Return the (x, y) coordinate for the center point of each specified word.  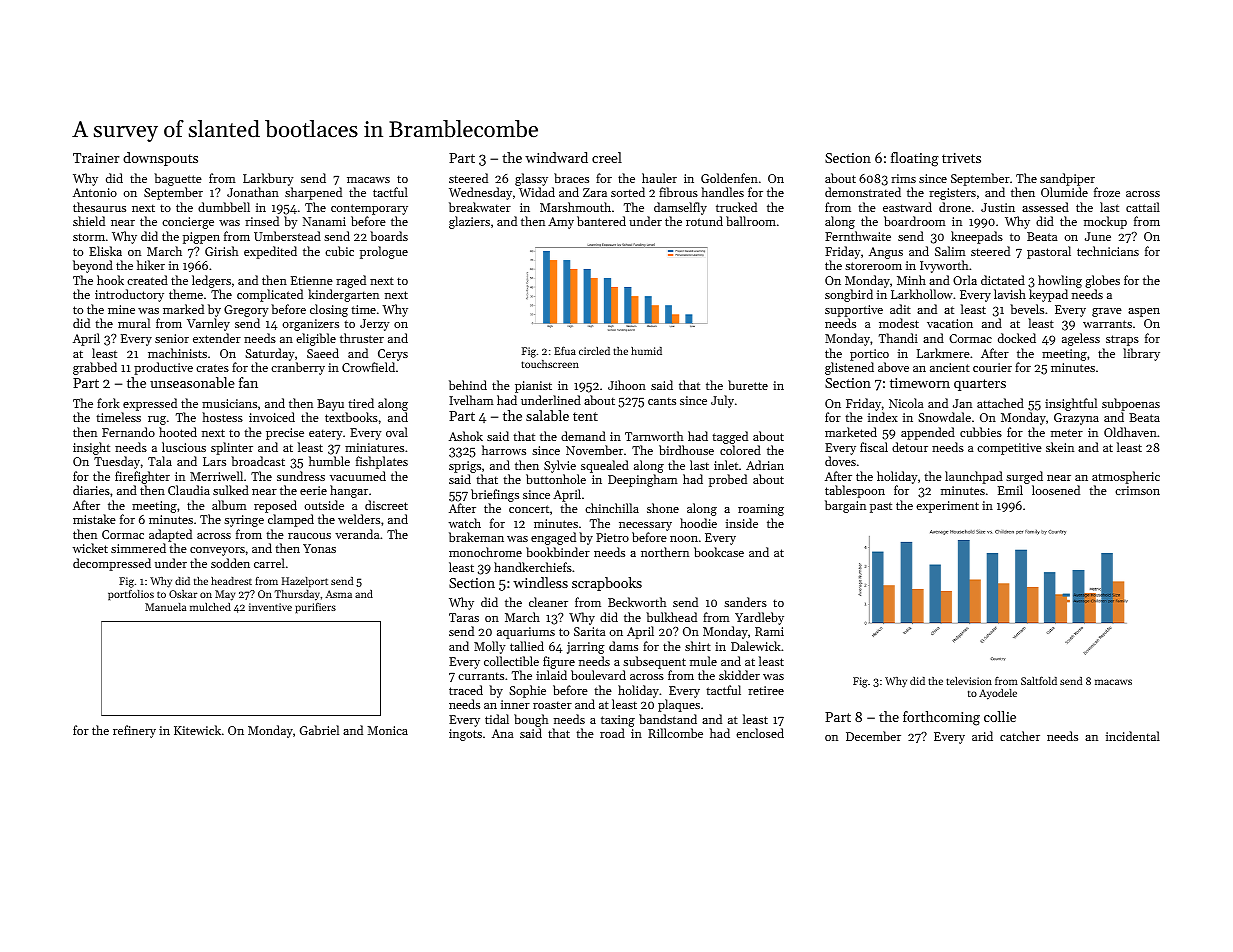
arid (982, 736)
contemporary (369, 209)
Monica (387, 730)
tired (361, 403)
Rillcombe (675, 733)
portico (869, 355)
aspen (1144, 312)
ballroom (751, 221)
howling (1060, 281)
